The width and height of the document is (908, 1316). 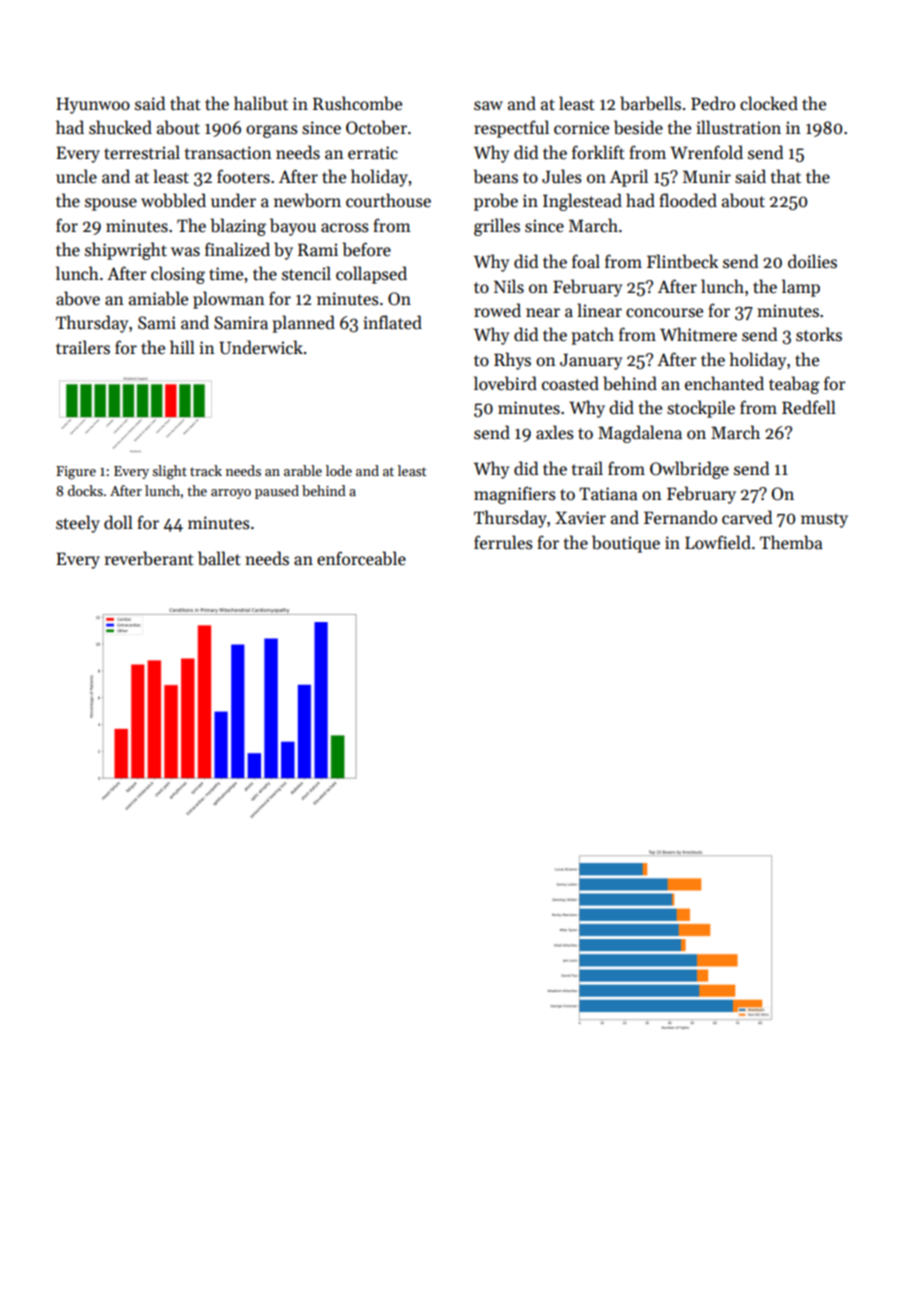 I want to click on ferrules, so click(x=503, y=542).
